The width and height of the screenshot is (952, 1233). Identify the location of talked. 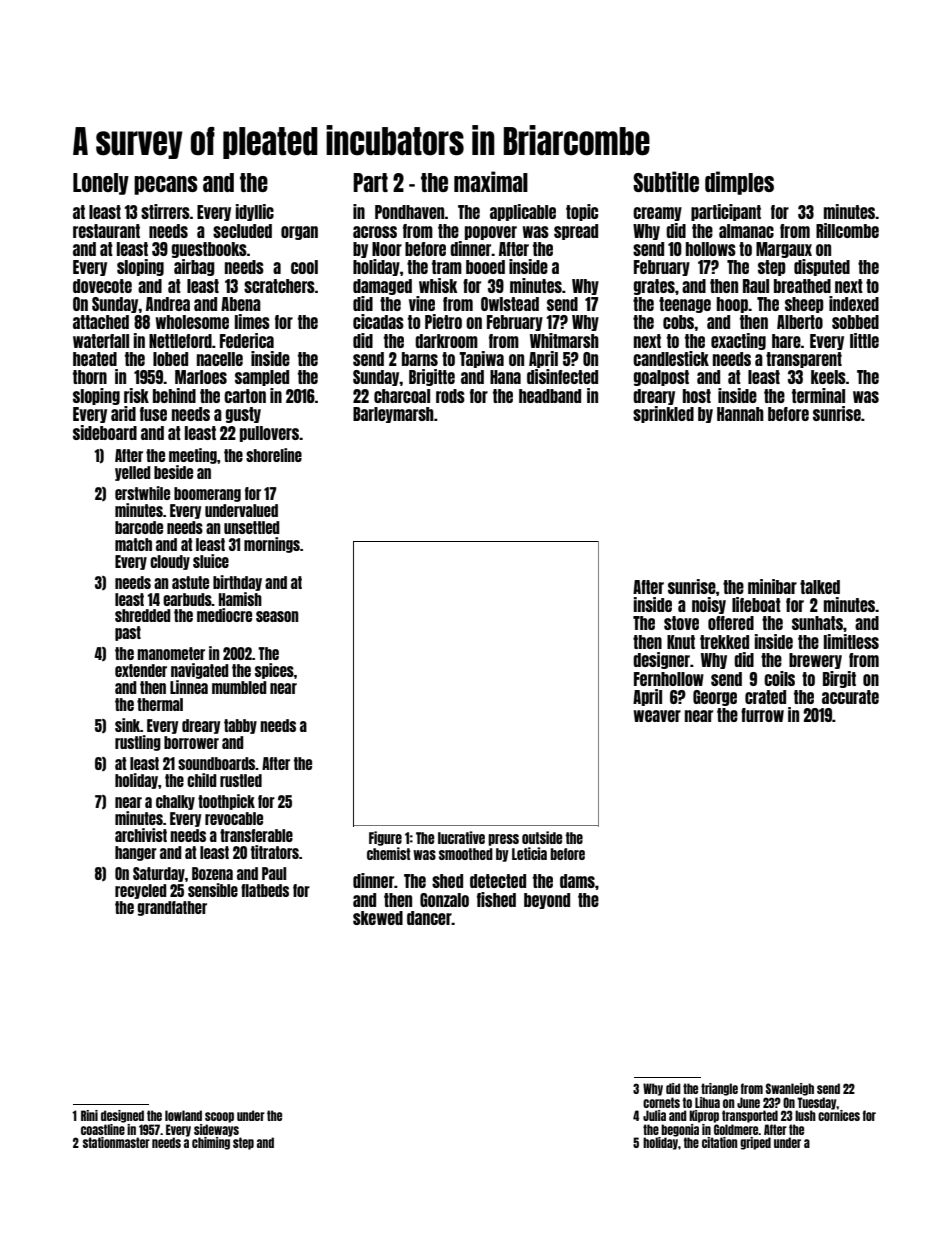
(820, 587).
